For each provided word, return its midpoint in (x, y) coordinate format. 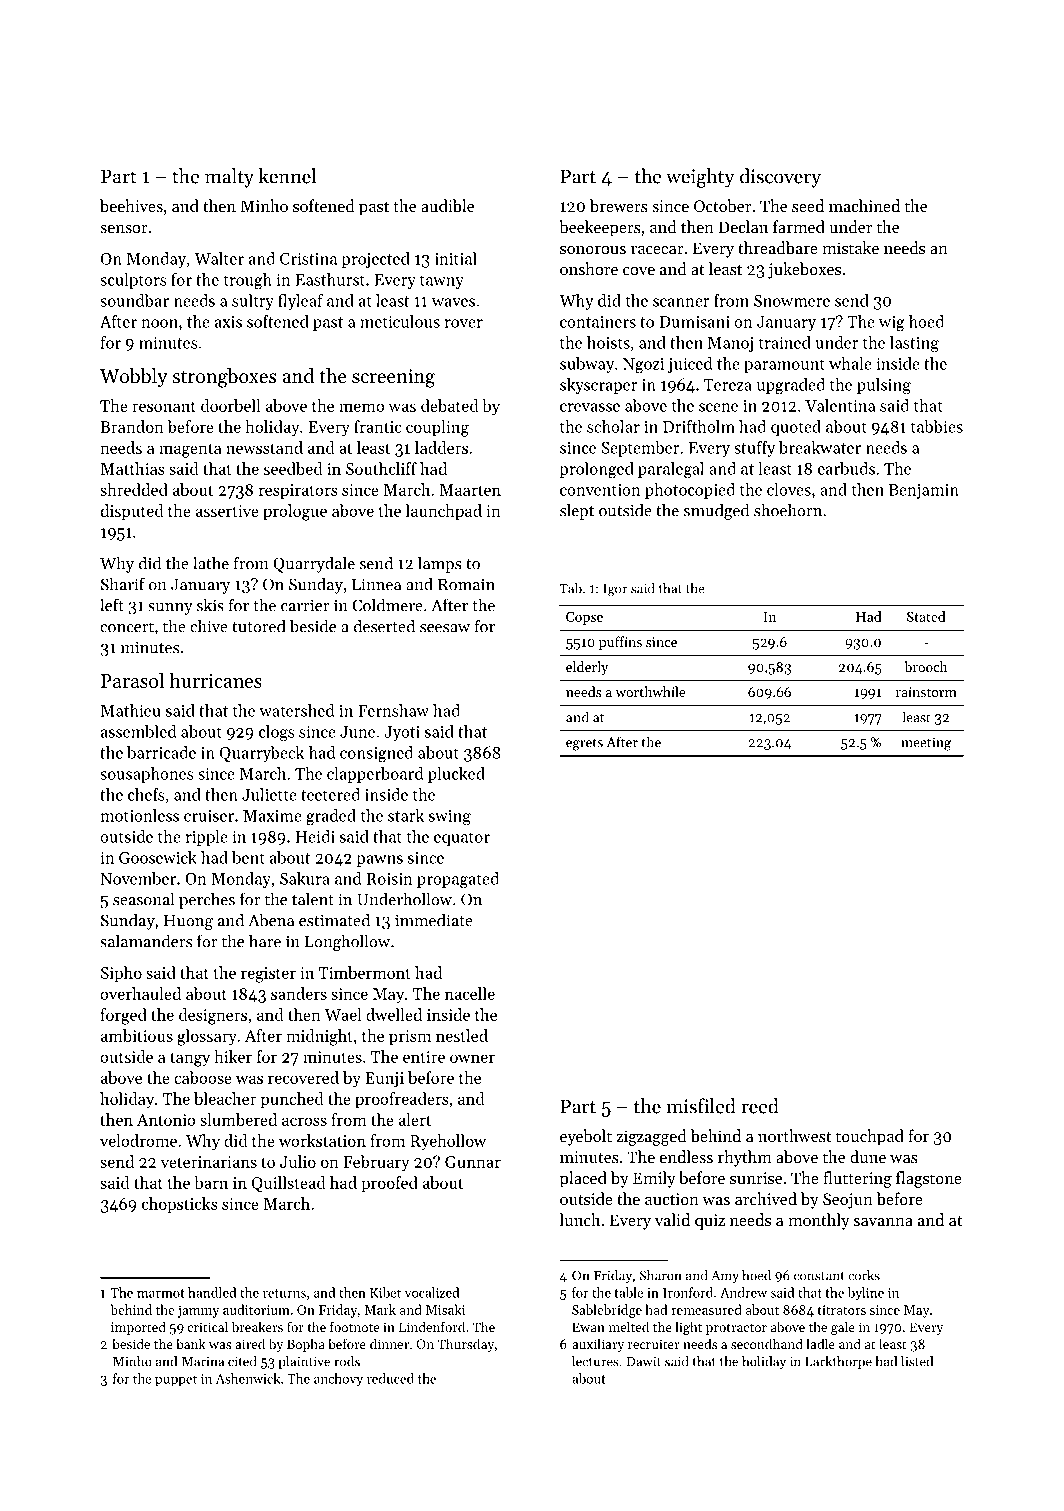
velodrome (138, 1140)
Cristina (308, 259)
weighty (700, 178)
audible (447, 205)
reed (760, 1106)
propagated (458, 880)
